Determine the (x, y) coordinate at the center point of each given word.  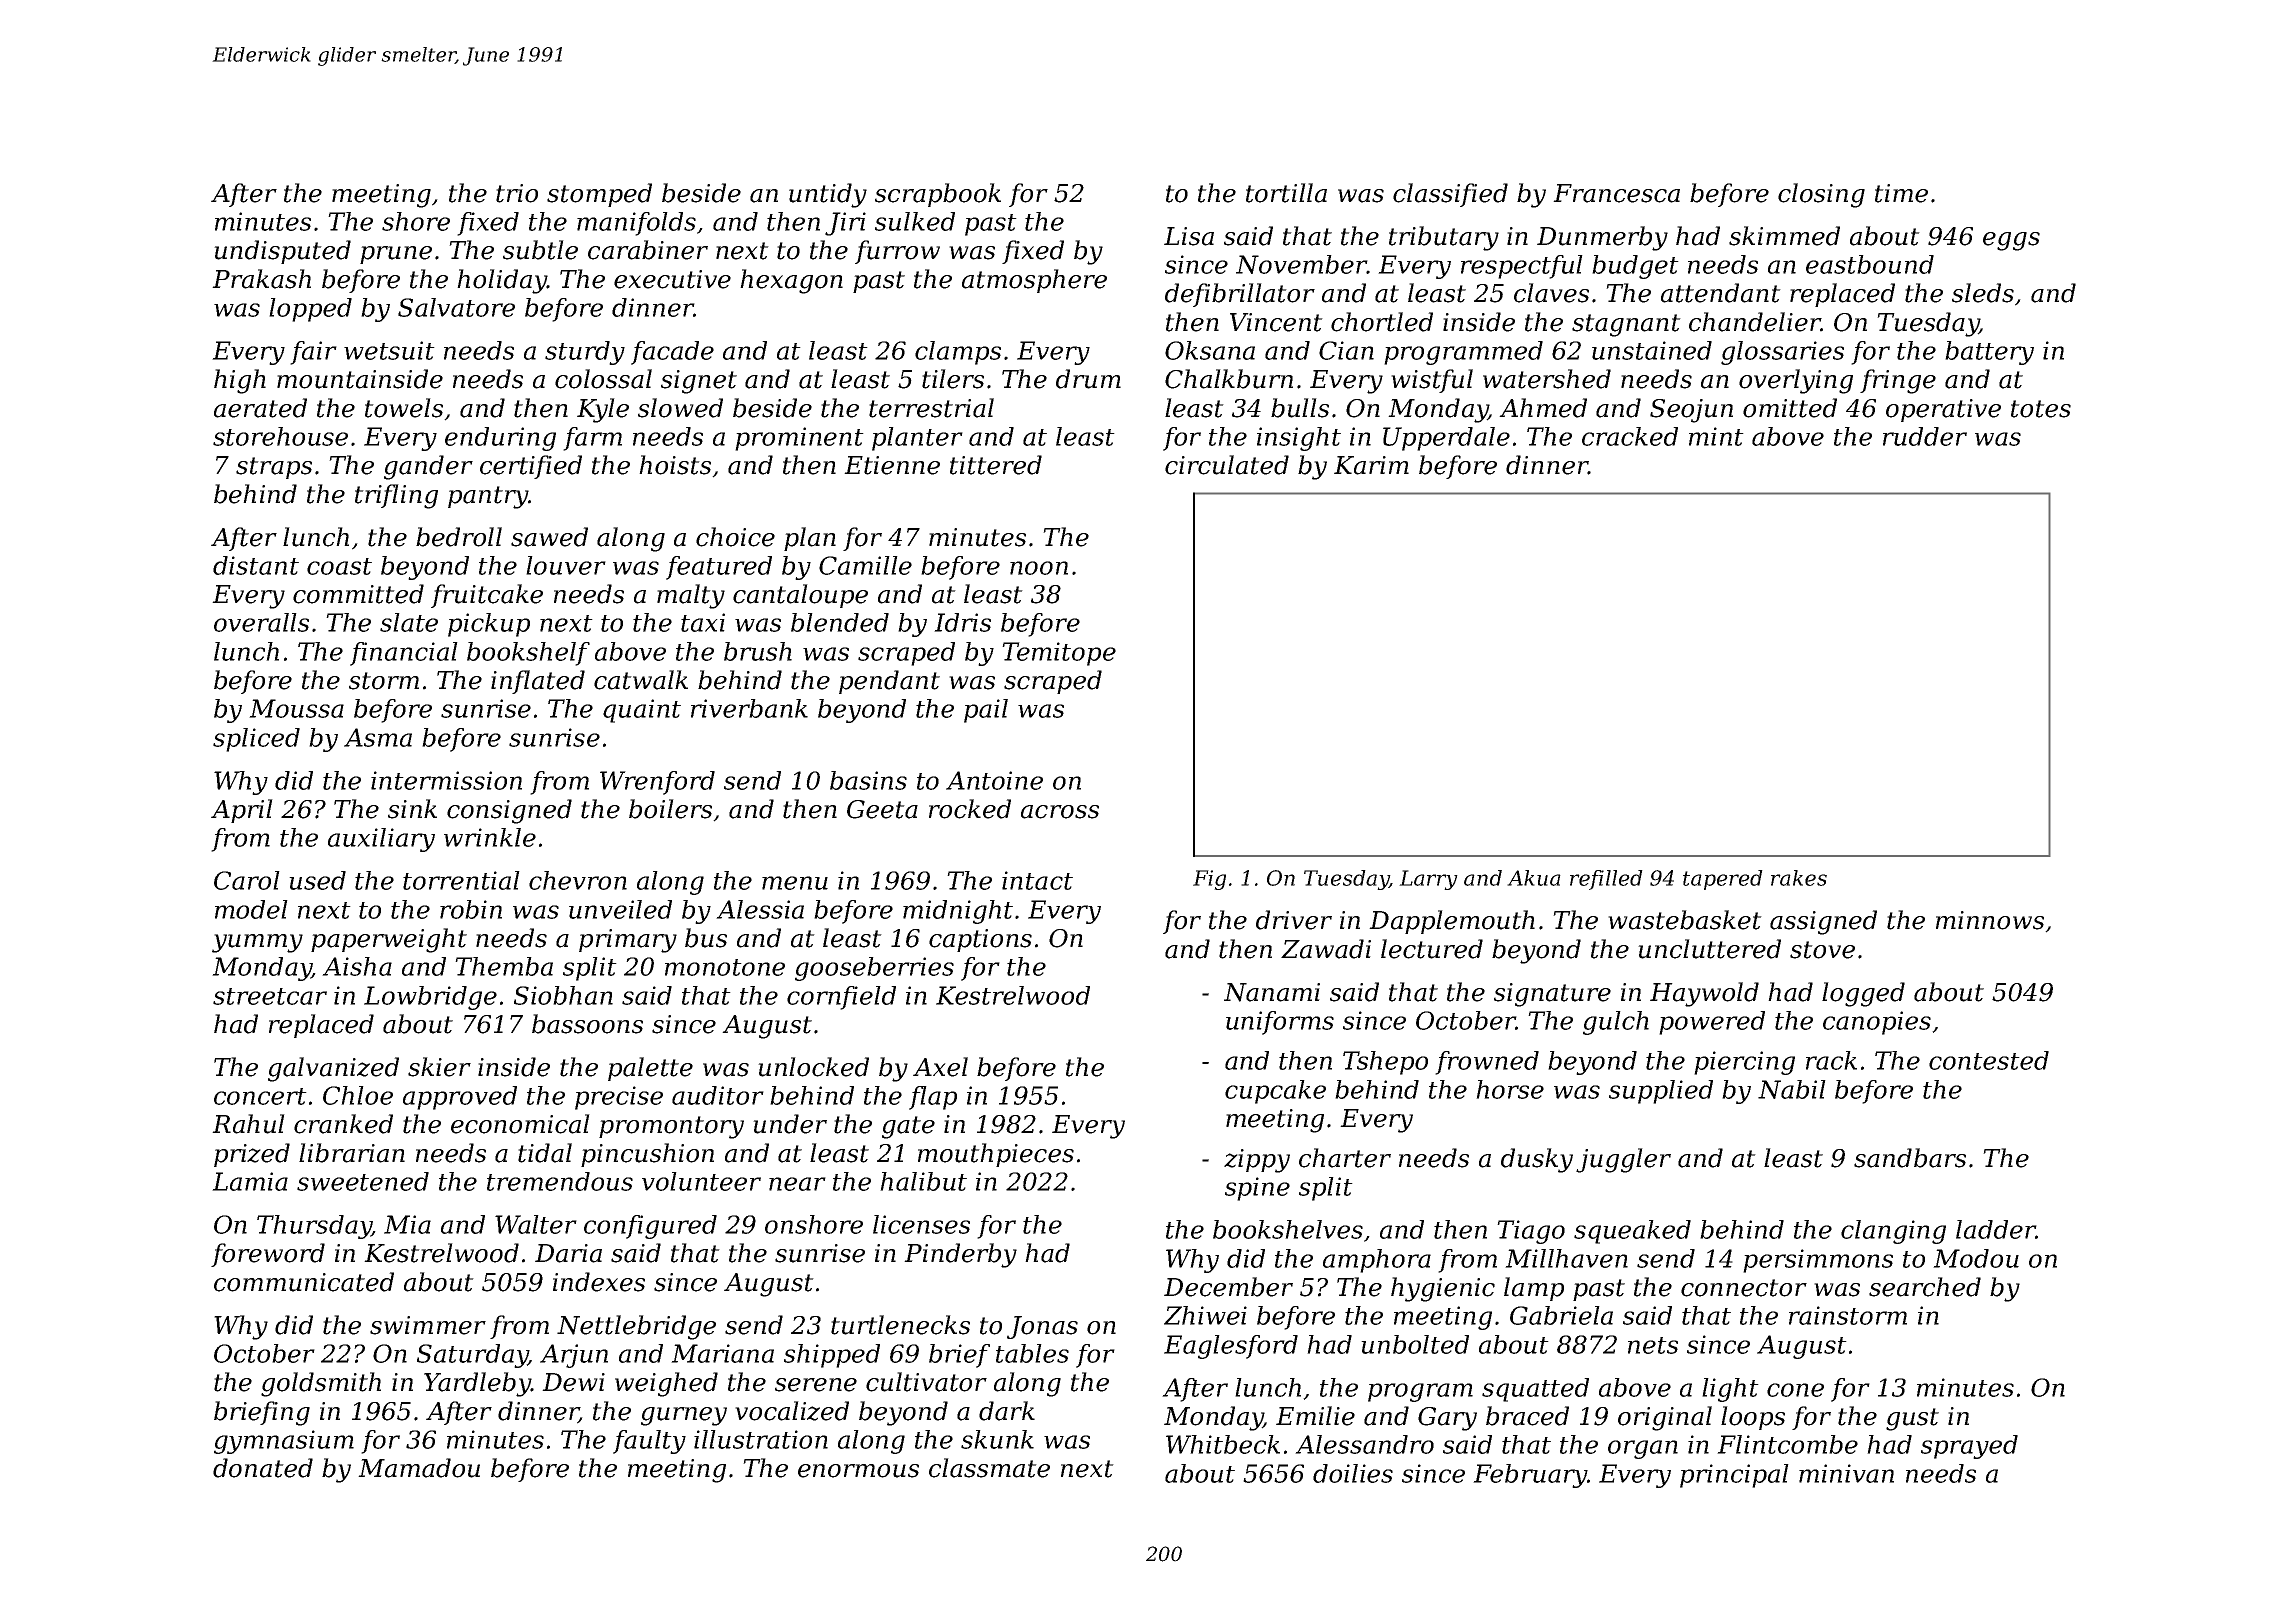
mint (1716, 436)
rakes (1799, 878)
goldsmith (321, 1384)
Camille (865, 565)
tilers (953, 379)
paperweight (389, 940)
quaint (642, 711)
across (1060, 812)
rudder (1925, 436)
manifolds (636, 224)
